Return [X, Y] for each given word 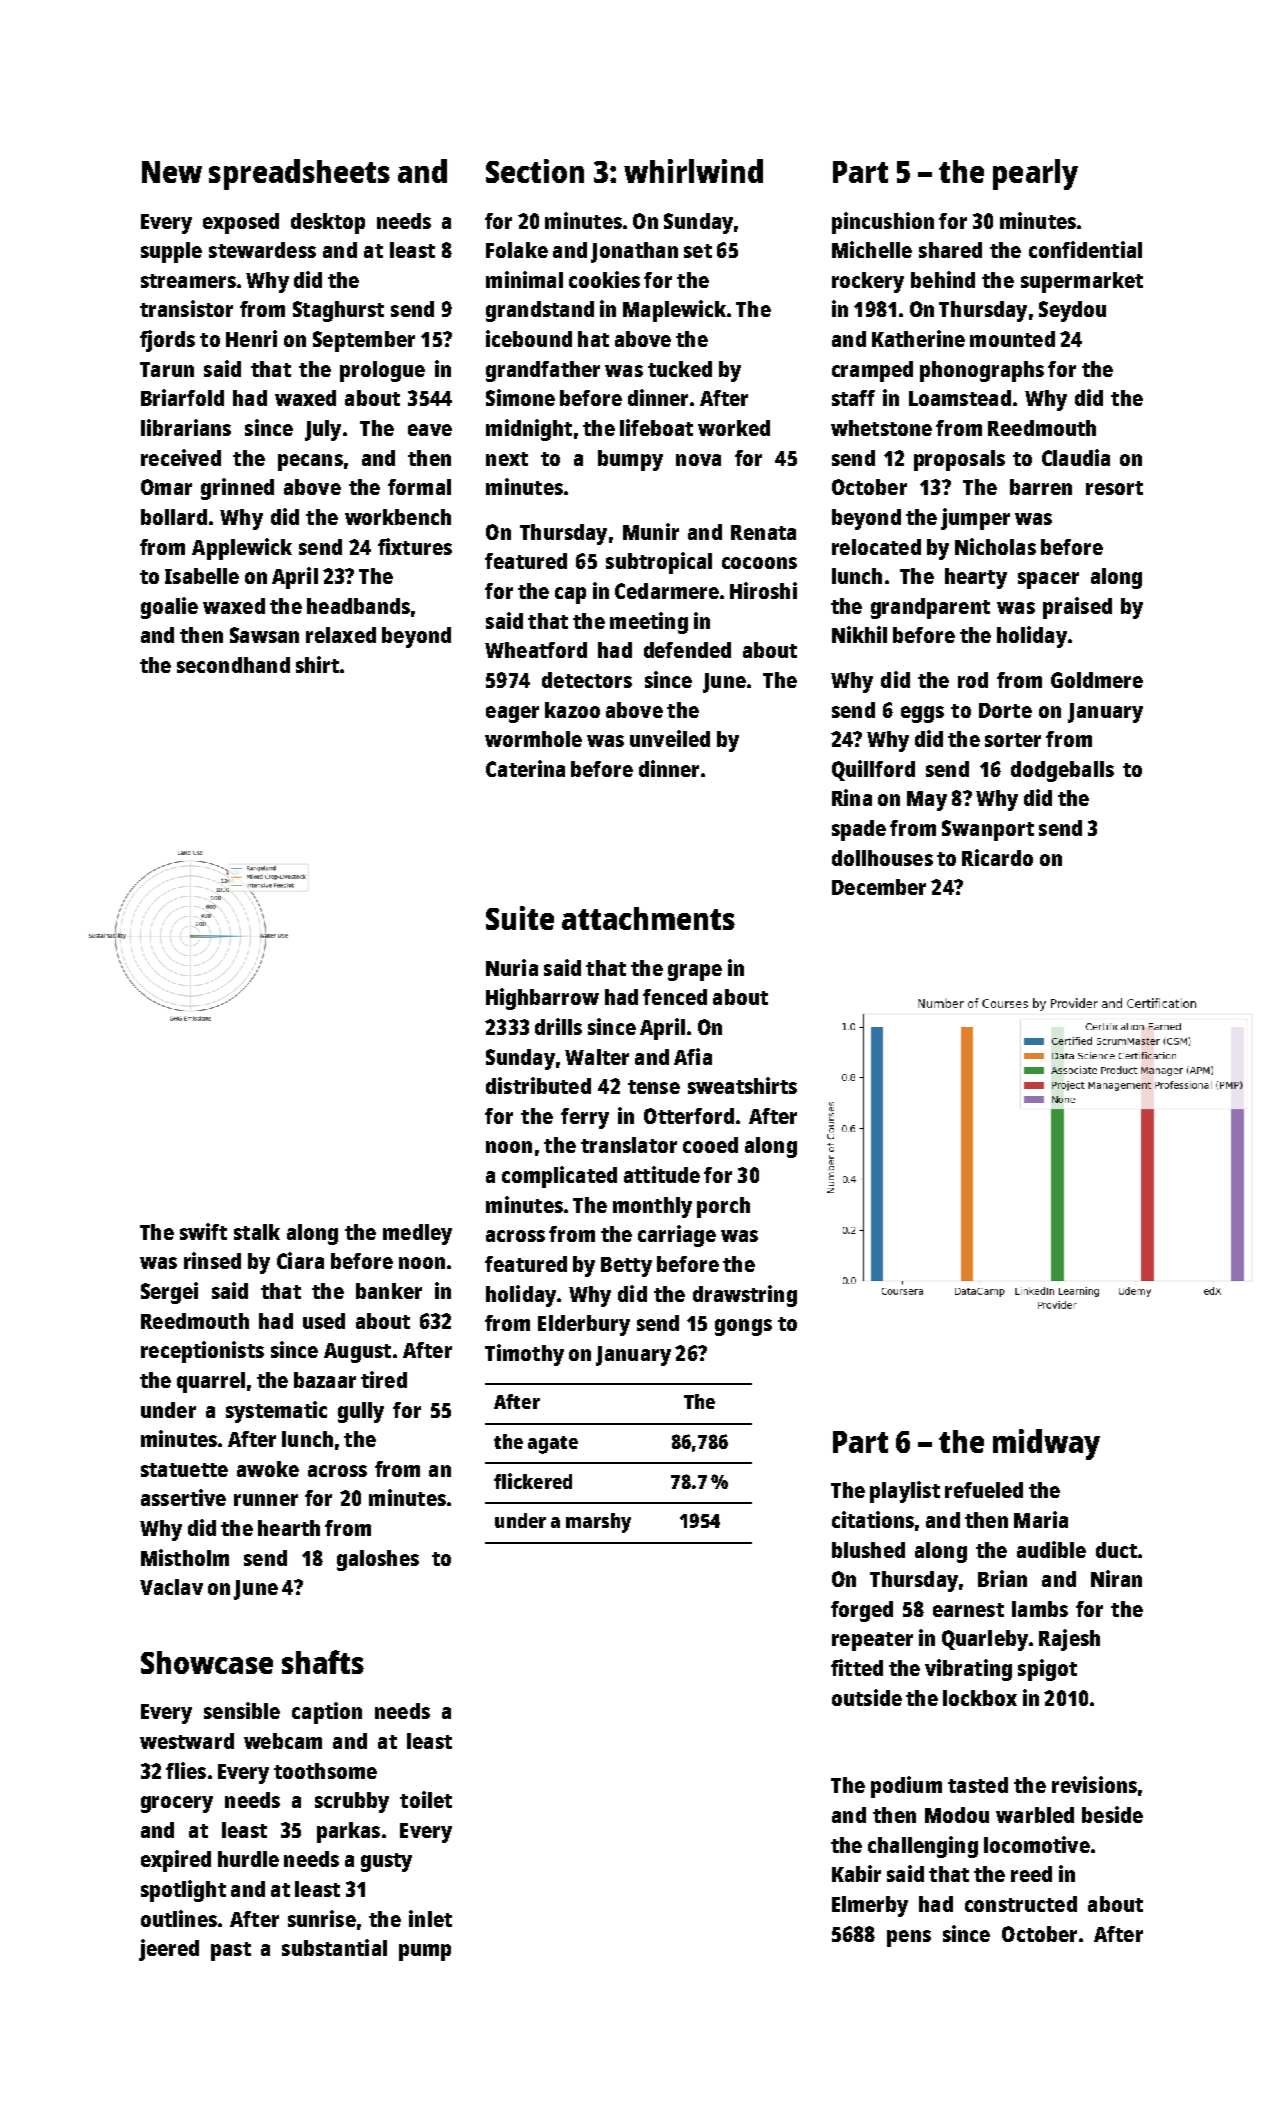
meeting [649, 623]
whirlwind [693, 171]
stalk [257, 1232]
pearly [1035, 174]
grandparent [930, 608]
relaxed [341, 635]
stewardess [262, 250]
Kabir [856, 1873]
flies [186, 1770]
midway [1046, 1444]
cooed [710, 1145]
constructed [1021, 1904]
